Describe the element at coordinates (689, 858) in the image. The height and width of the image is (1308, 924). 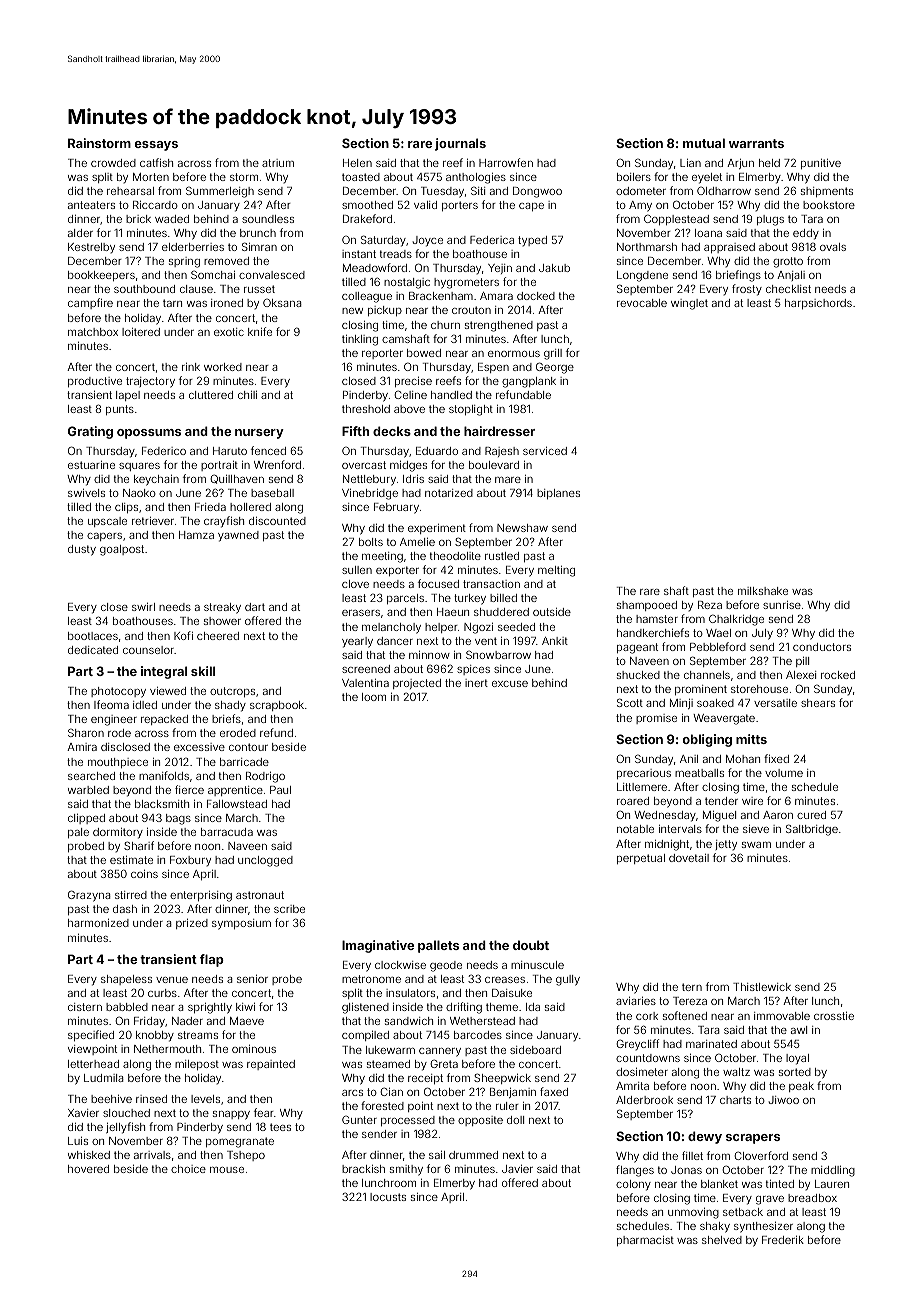
I see `dovetail` at that location.
